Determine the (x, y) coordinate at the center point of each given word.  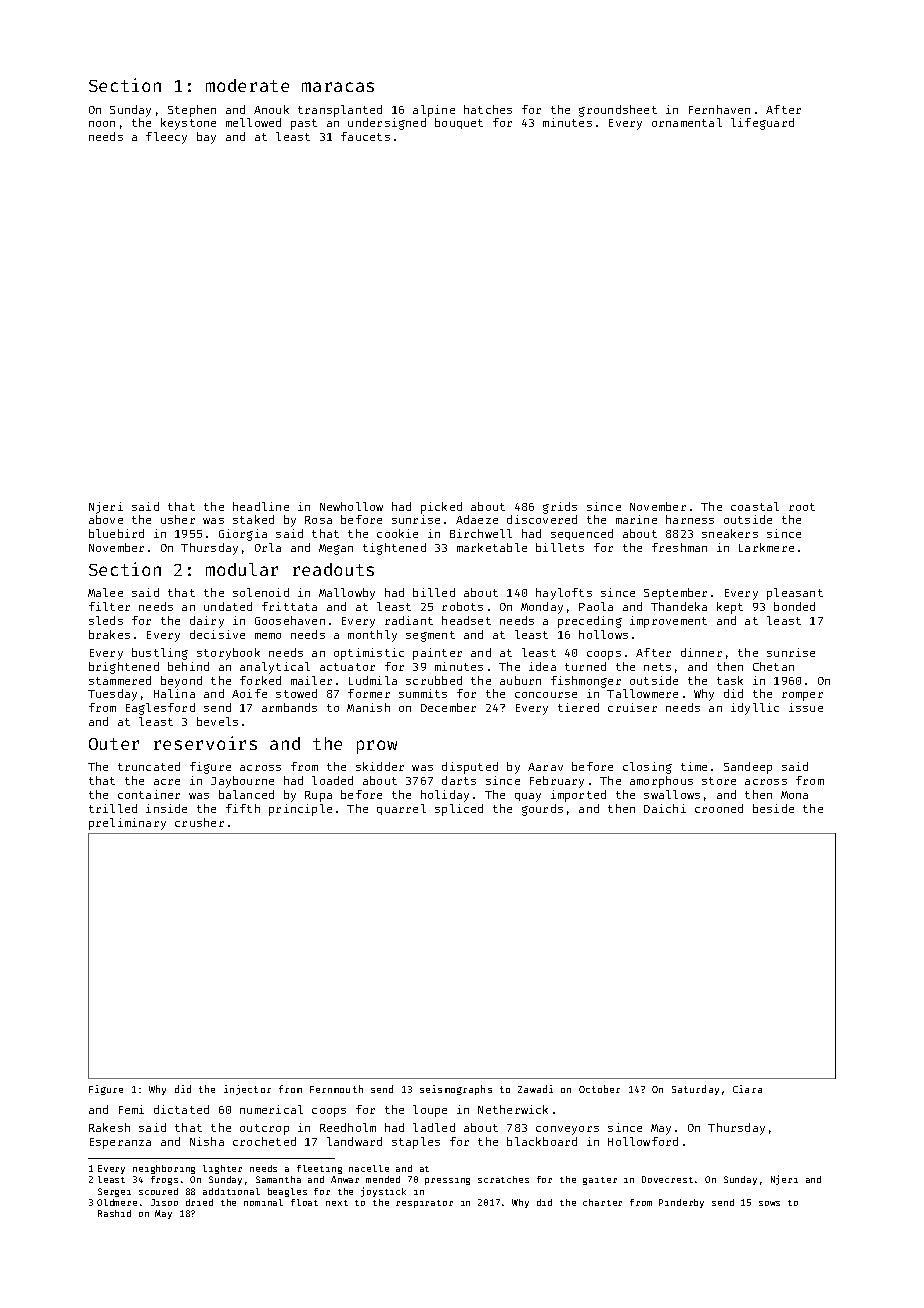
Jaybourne (242, 782)
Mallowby (347, 594)
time (694, 766)
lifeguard (762, 124)
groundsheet (618, 111)
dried (199, 1202)
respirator (424, 1204)
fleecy (166, 138)
